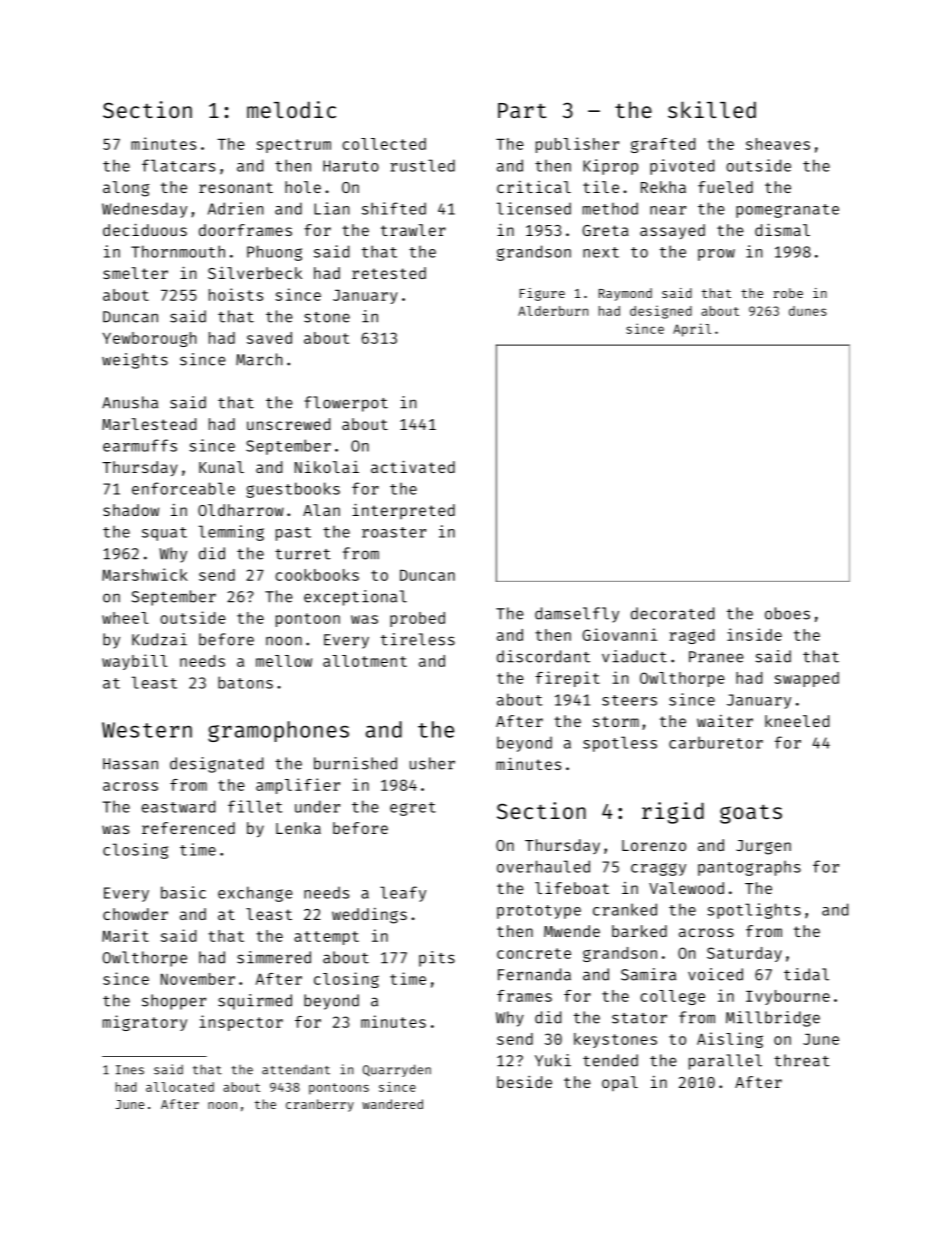  What do you see at coordinates (797, 721) in the document?
I see `kneeled` at bounding box center [797, 721].
